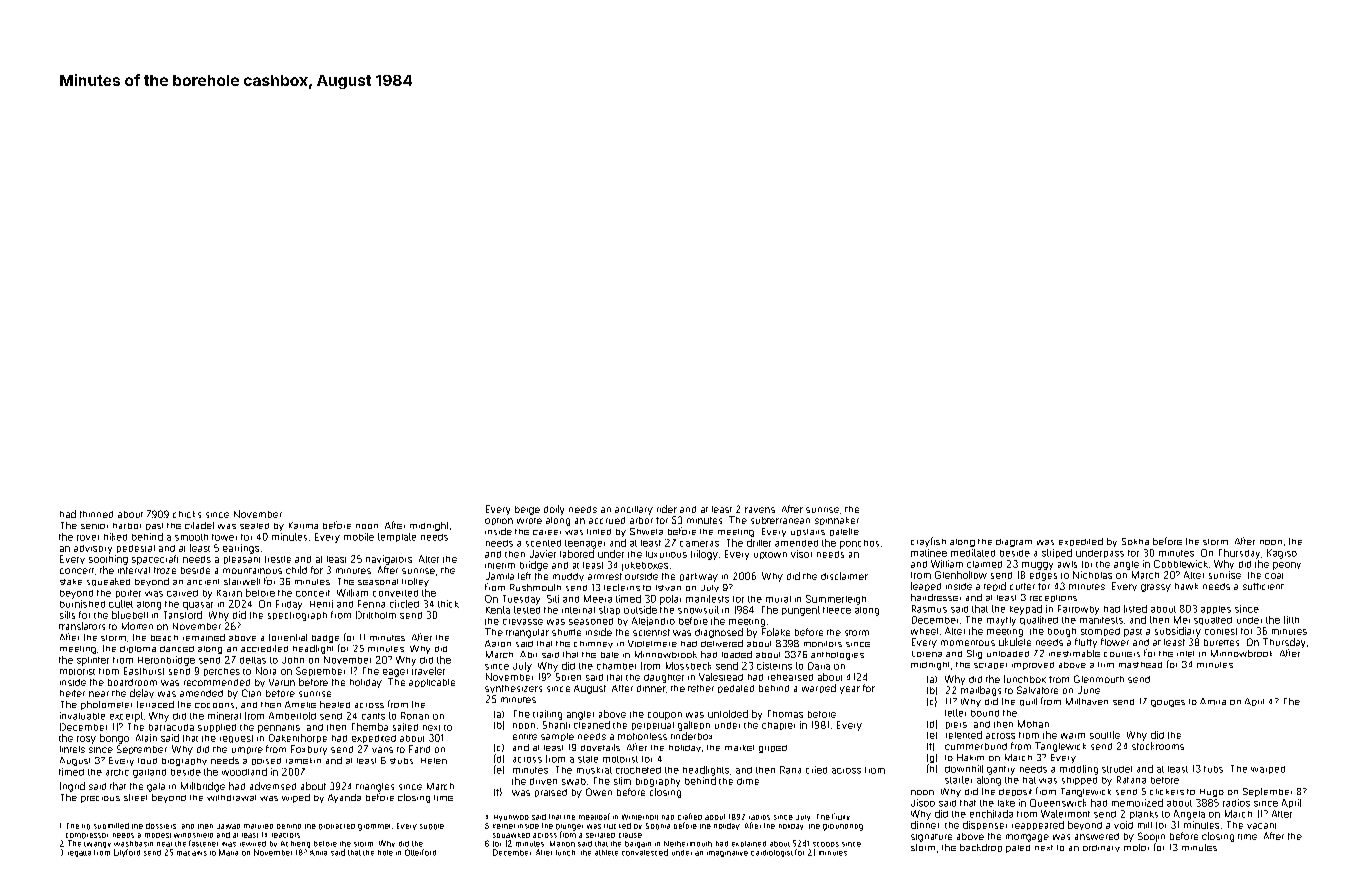  I want to click on enchilada, so click(991, 814).
